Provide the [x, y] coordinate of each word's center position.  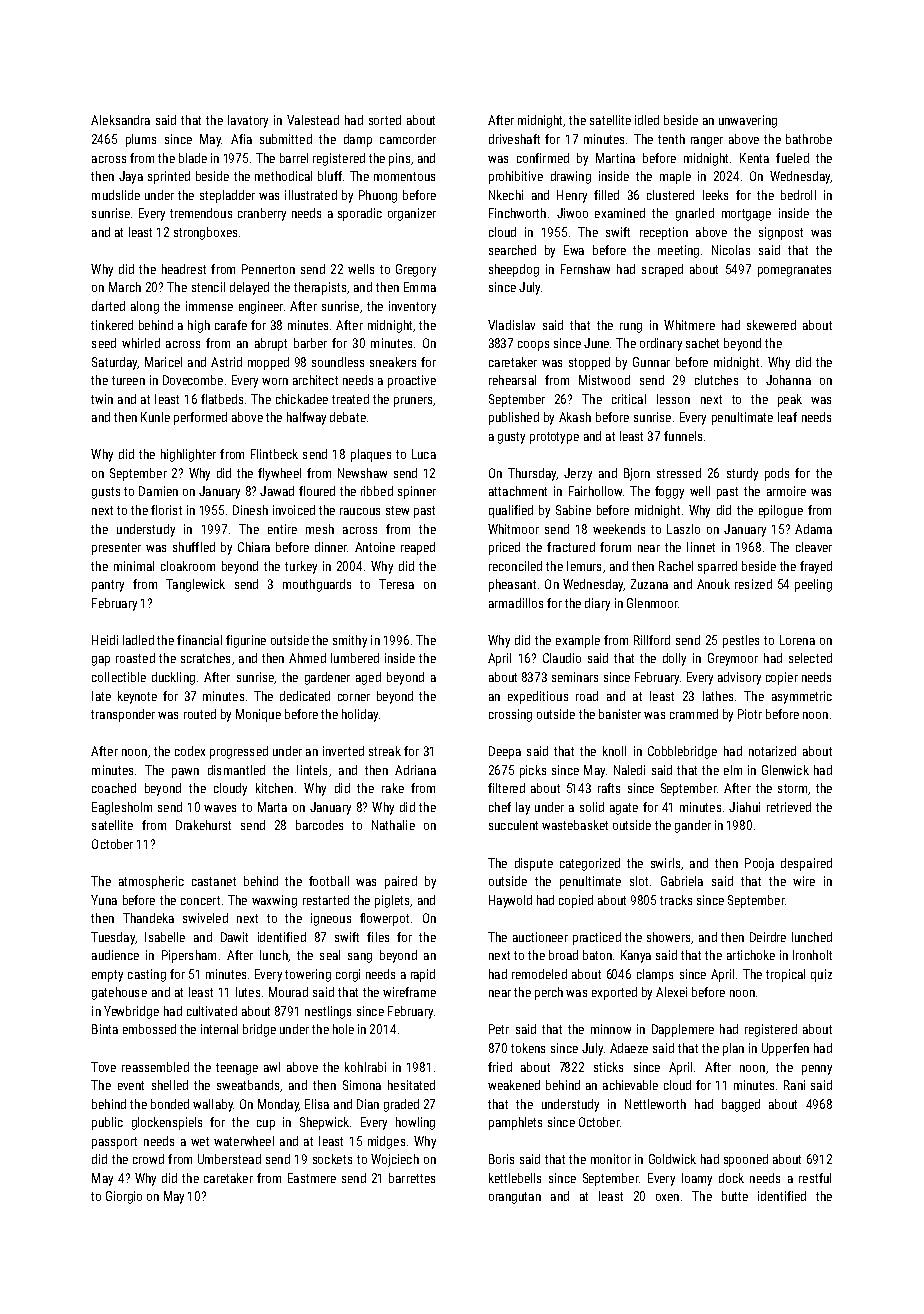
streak [385, 751]
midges [386, 1142]
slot [639, 881]
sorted [385, 120]
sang [360, 958]
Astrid [226, 362]
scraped [662, 270]
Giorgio [124, 1197]
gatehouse [119, 993]
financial [199, 640]
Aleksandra [120, 120]
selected [810, 658]
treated [350, 399]
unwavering [748, 121]
